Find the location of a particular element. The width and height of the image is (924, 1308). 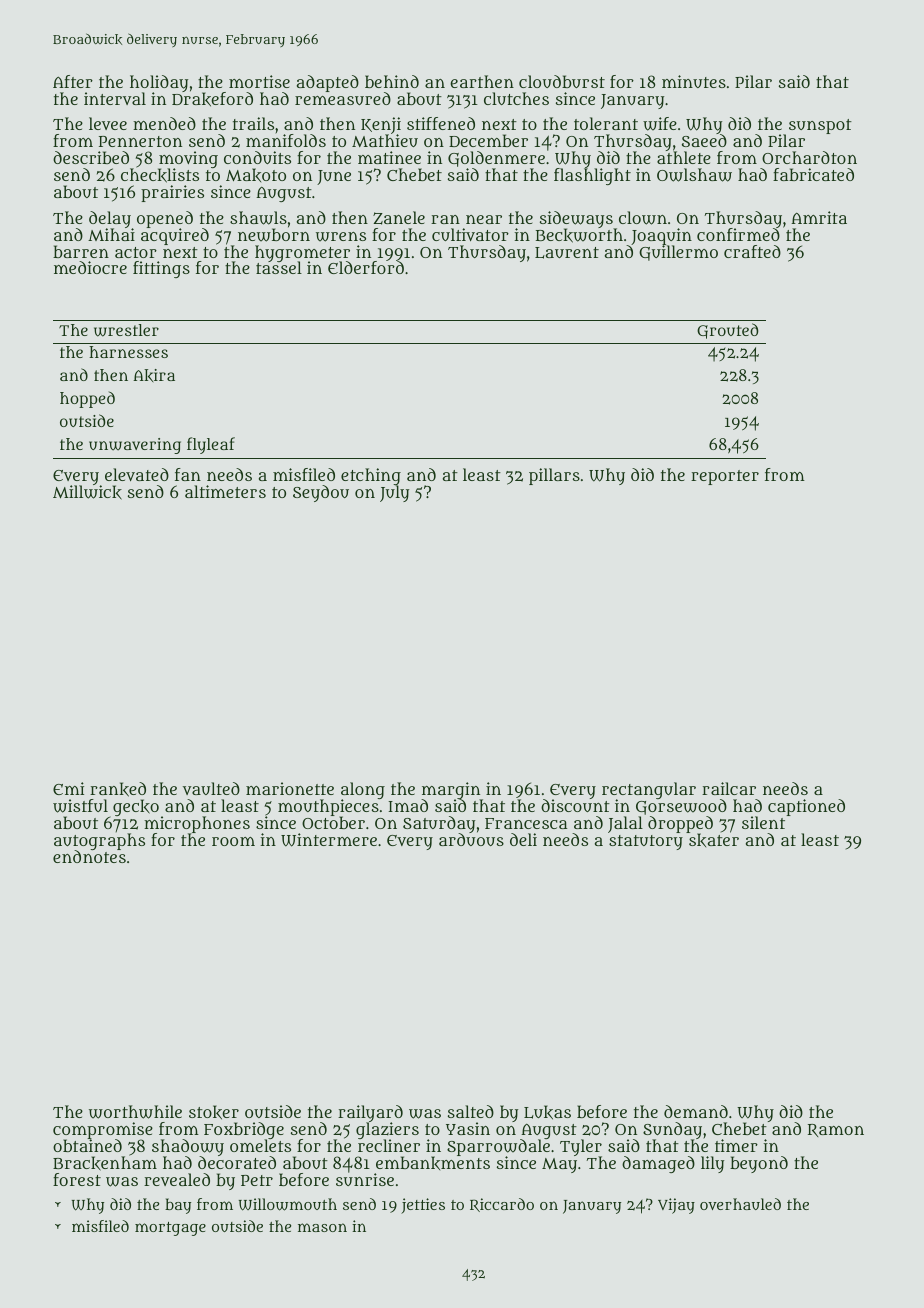

actor is located at coordinates (136, 252).
